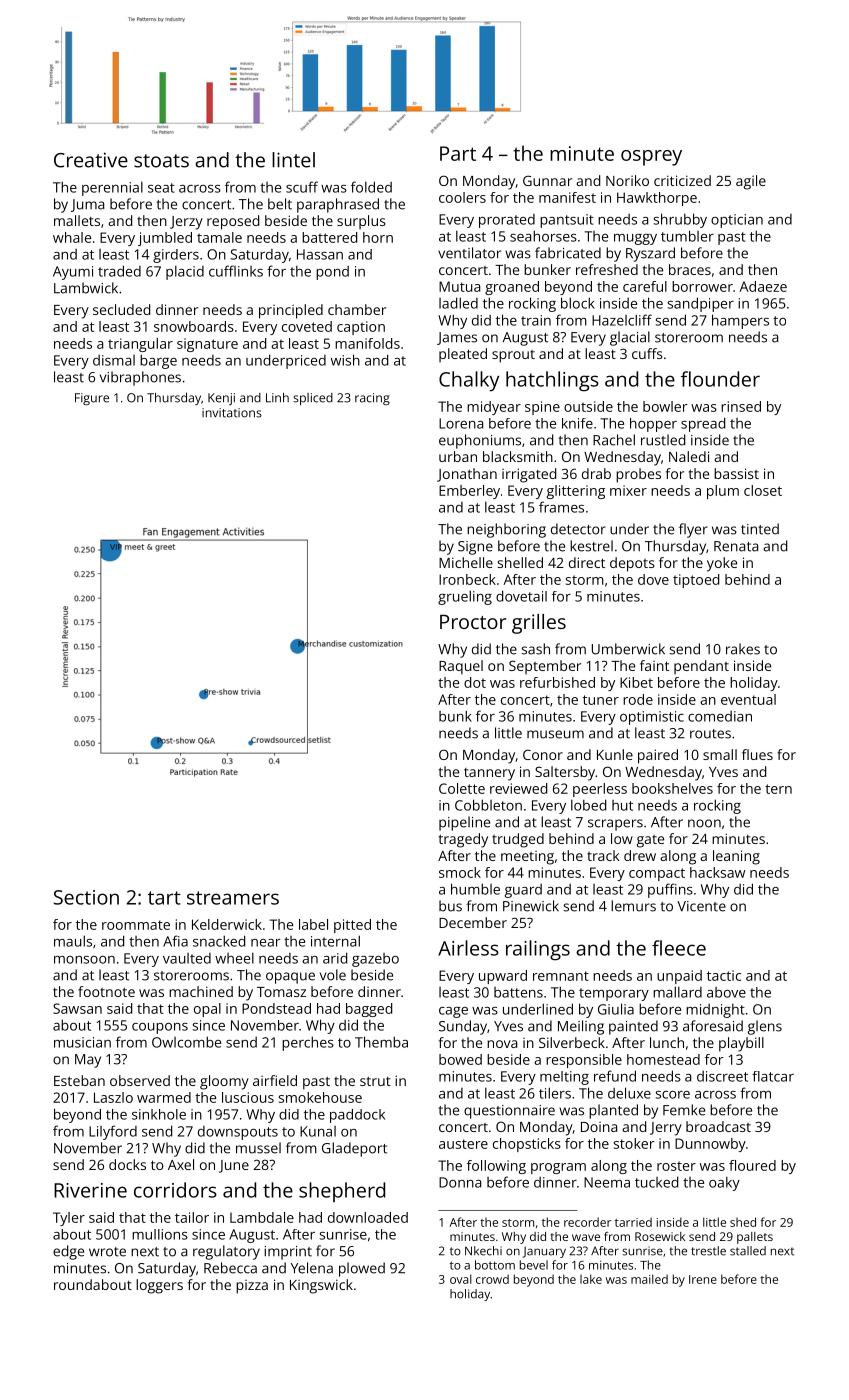 The width and height of the screenshot is (849, 1400). Describe the element at coordinates (79, 1080) in the screenshot. I see `Esteban` at that location.
